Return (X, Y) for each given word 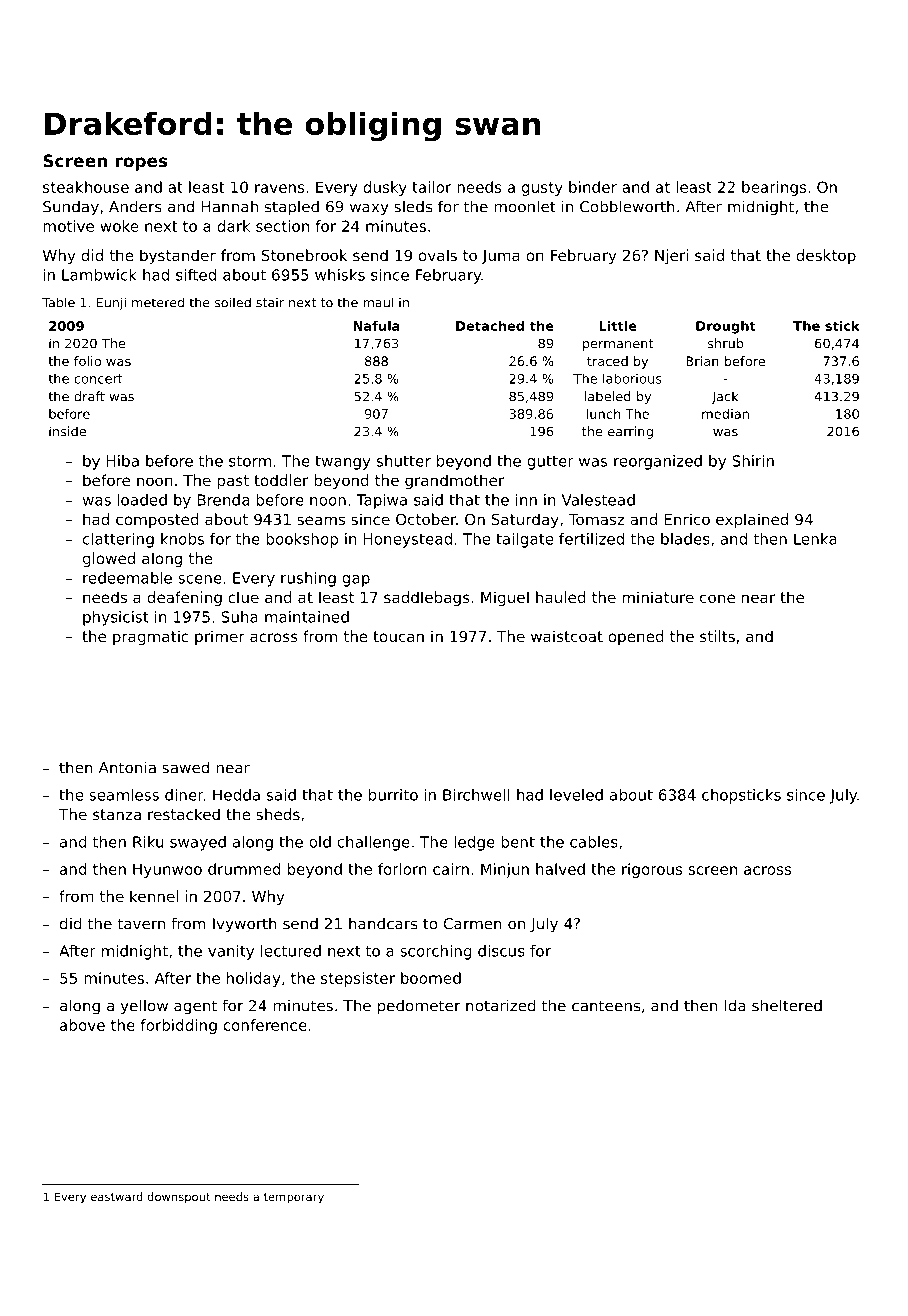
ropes (141, 164)
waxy (369, 210)
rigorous (652, 870)
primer (220, 637)
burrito (393, 795)
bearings (774, 188)
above (82, 1025)
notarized (501, 1005)
